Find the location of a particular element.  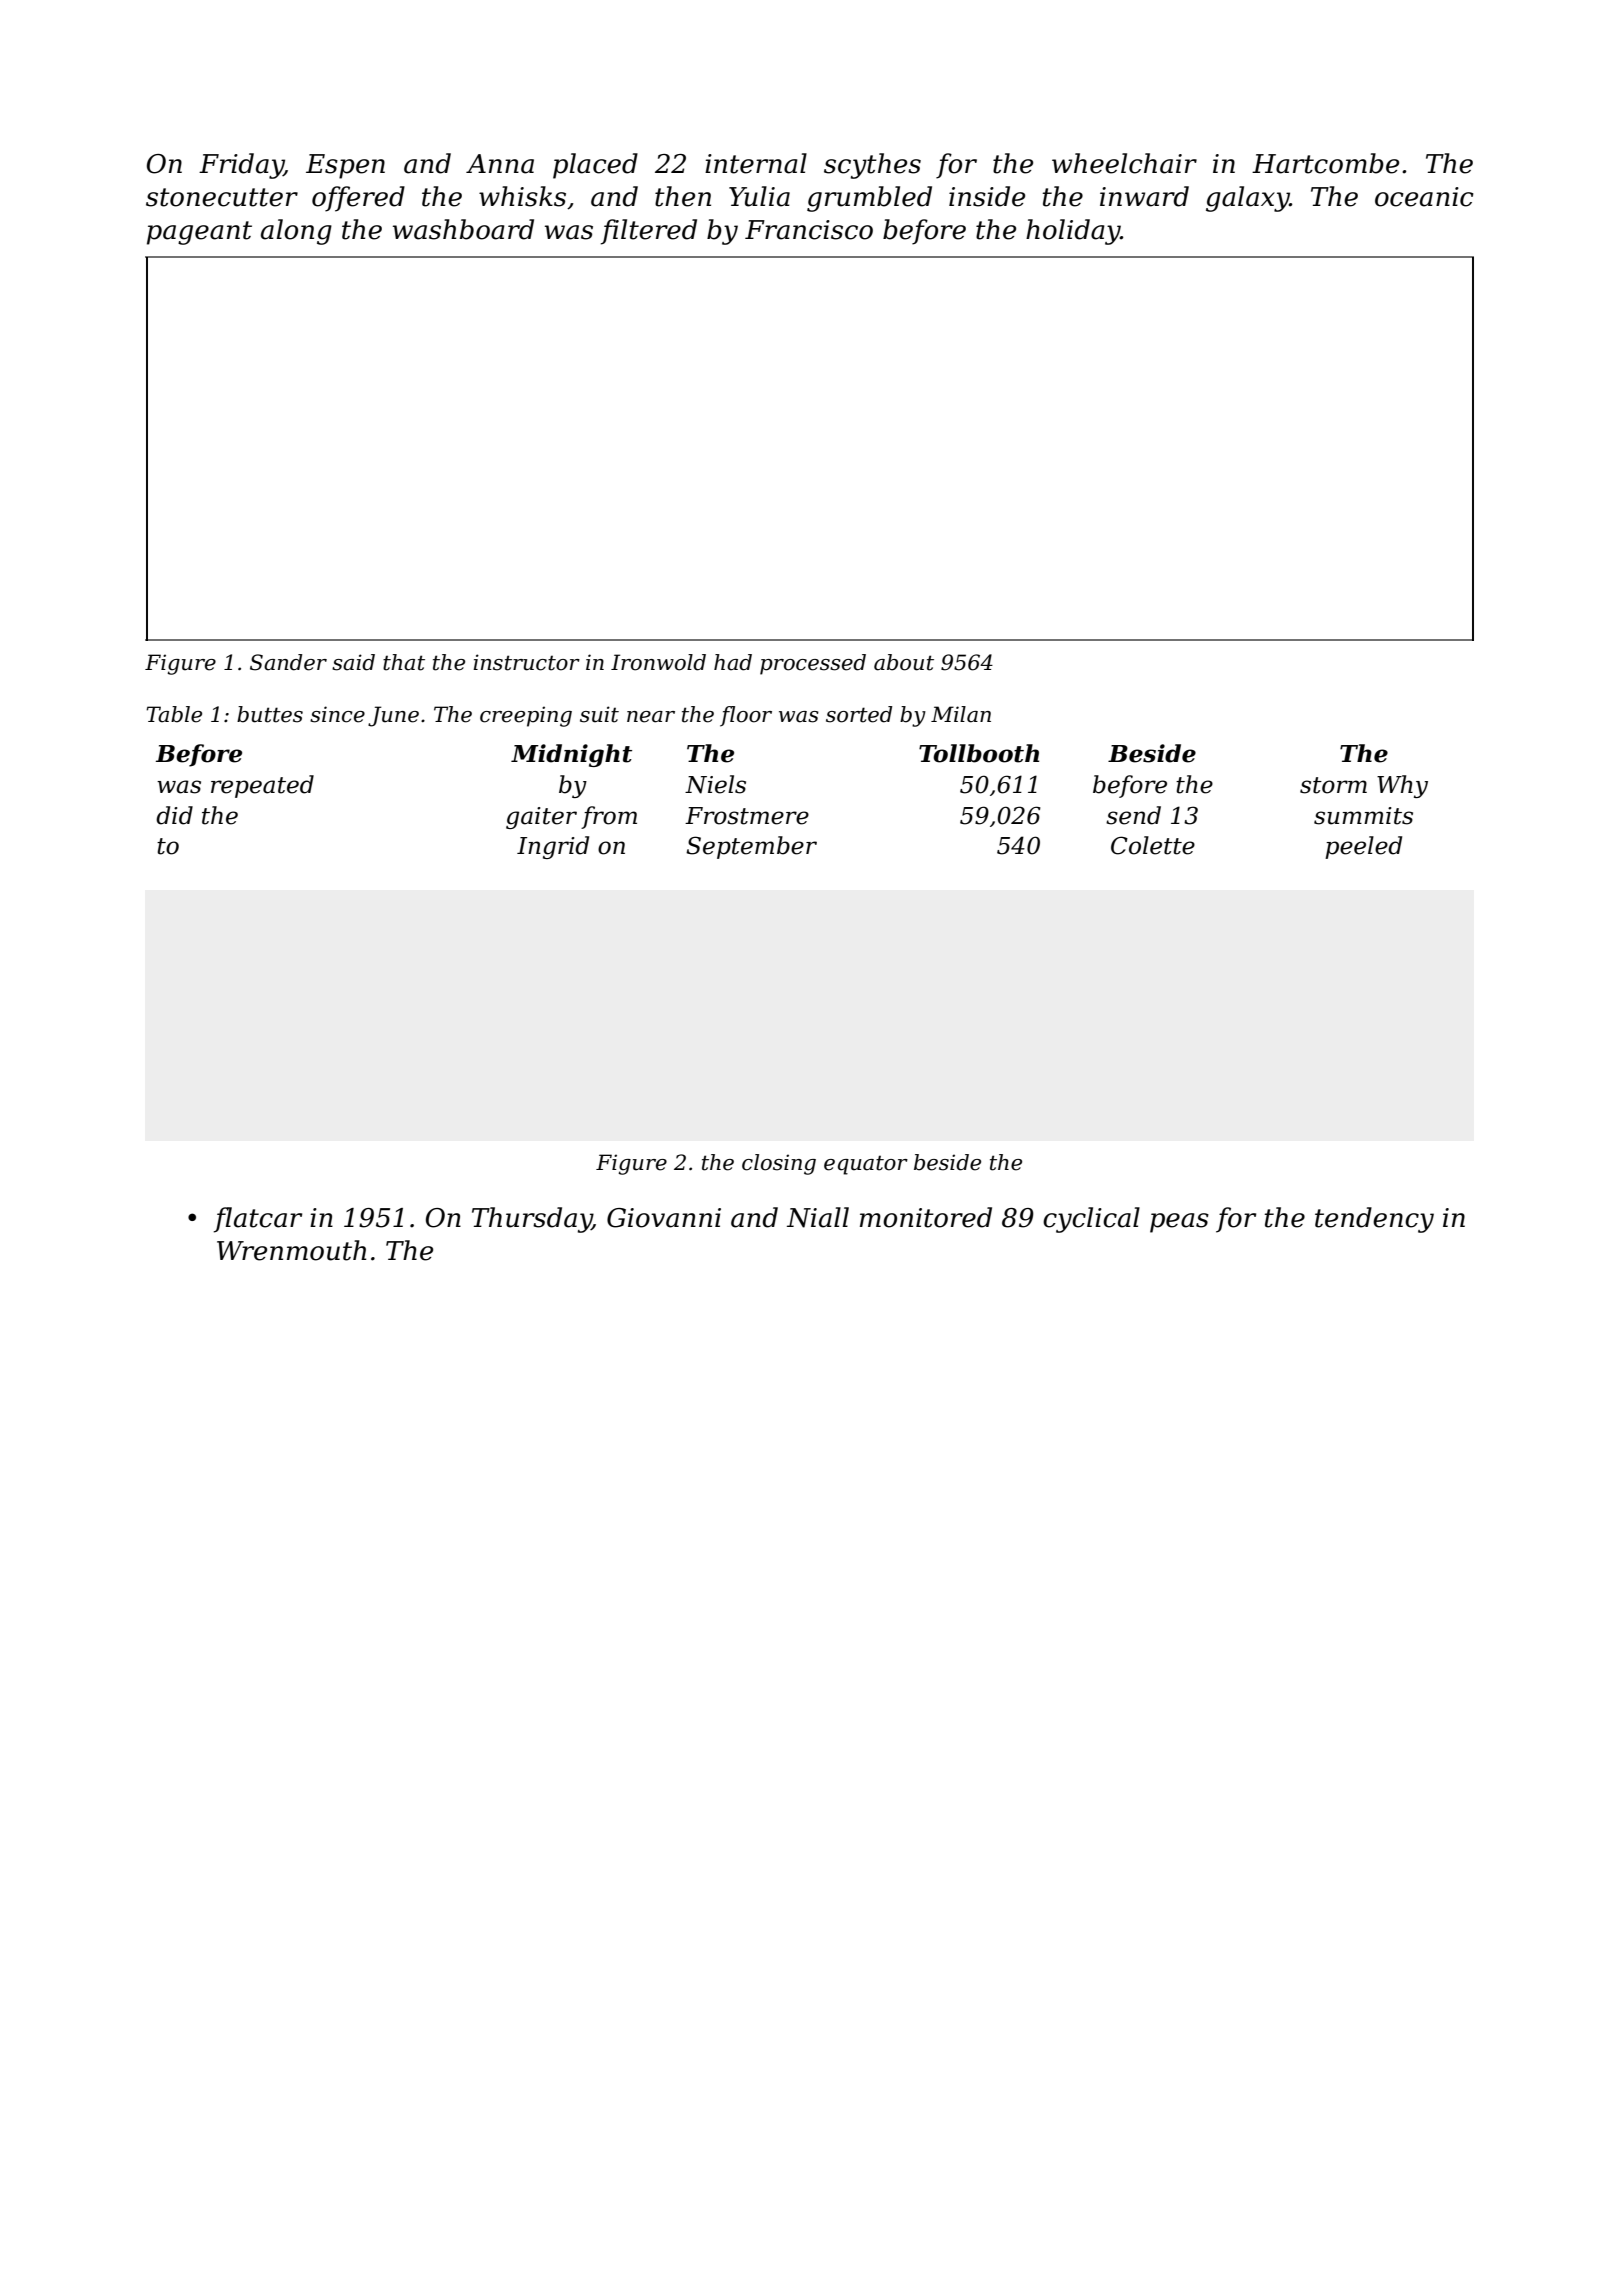

oceanic is located at coordinates (1424, 197).
